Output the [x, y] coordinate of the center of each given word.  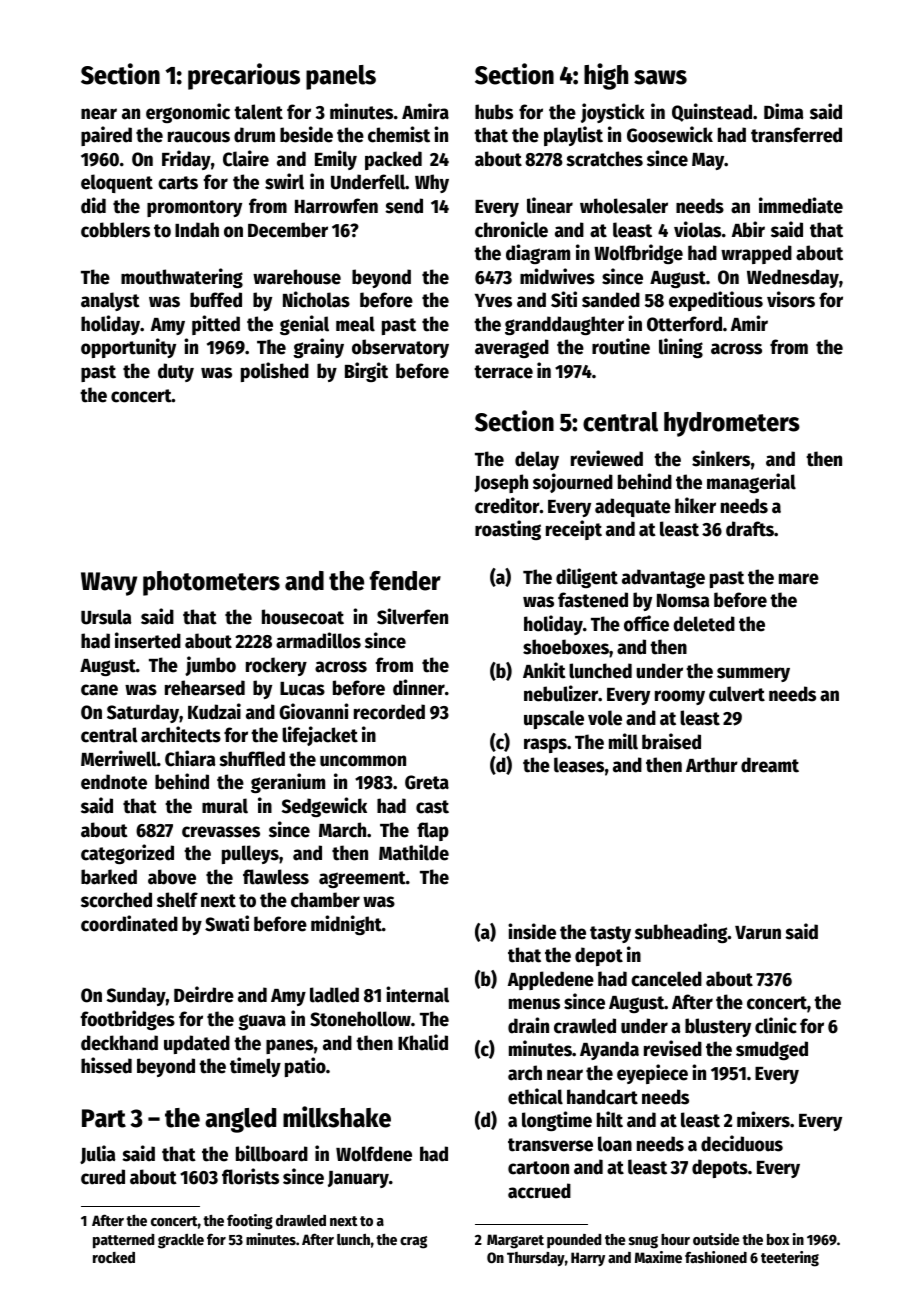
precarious [244, 76]
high [606, 76]
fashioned [716, 1257]
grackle [181, 1241]
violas [697, 229]
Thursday [536, 1259]
